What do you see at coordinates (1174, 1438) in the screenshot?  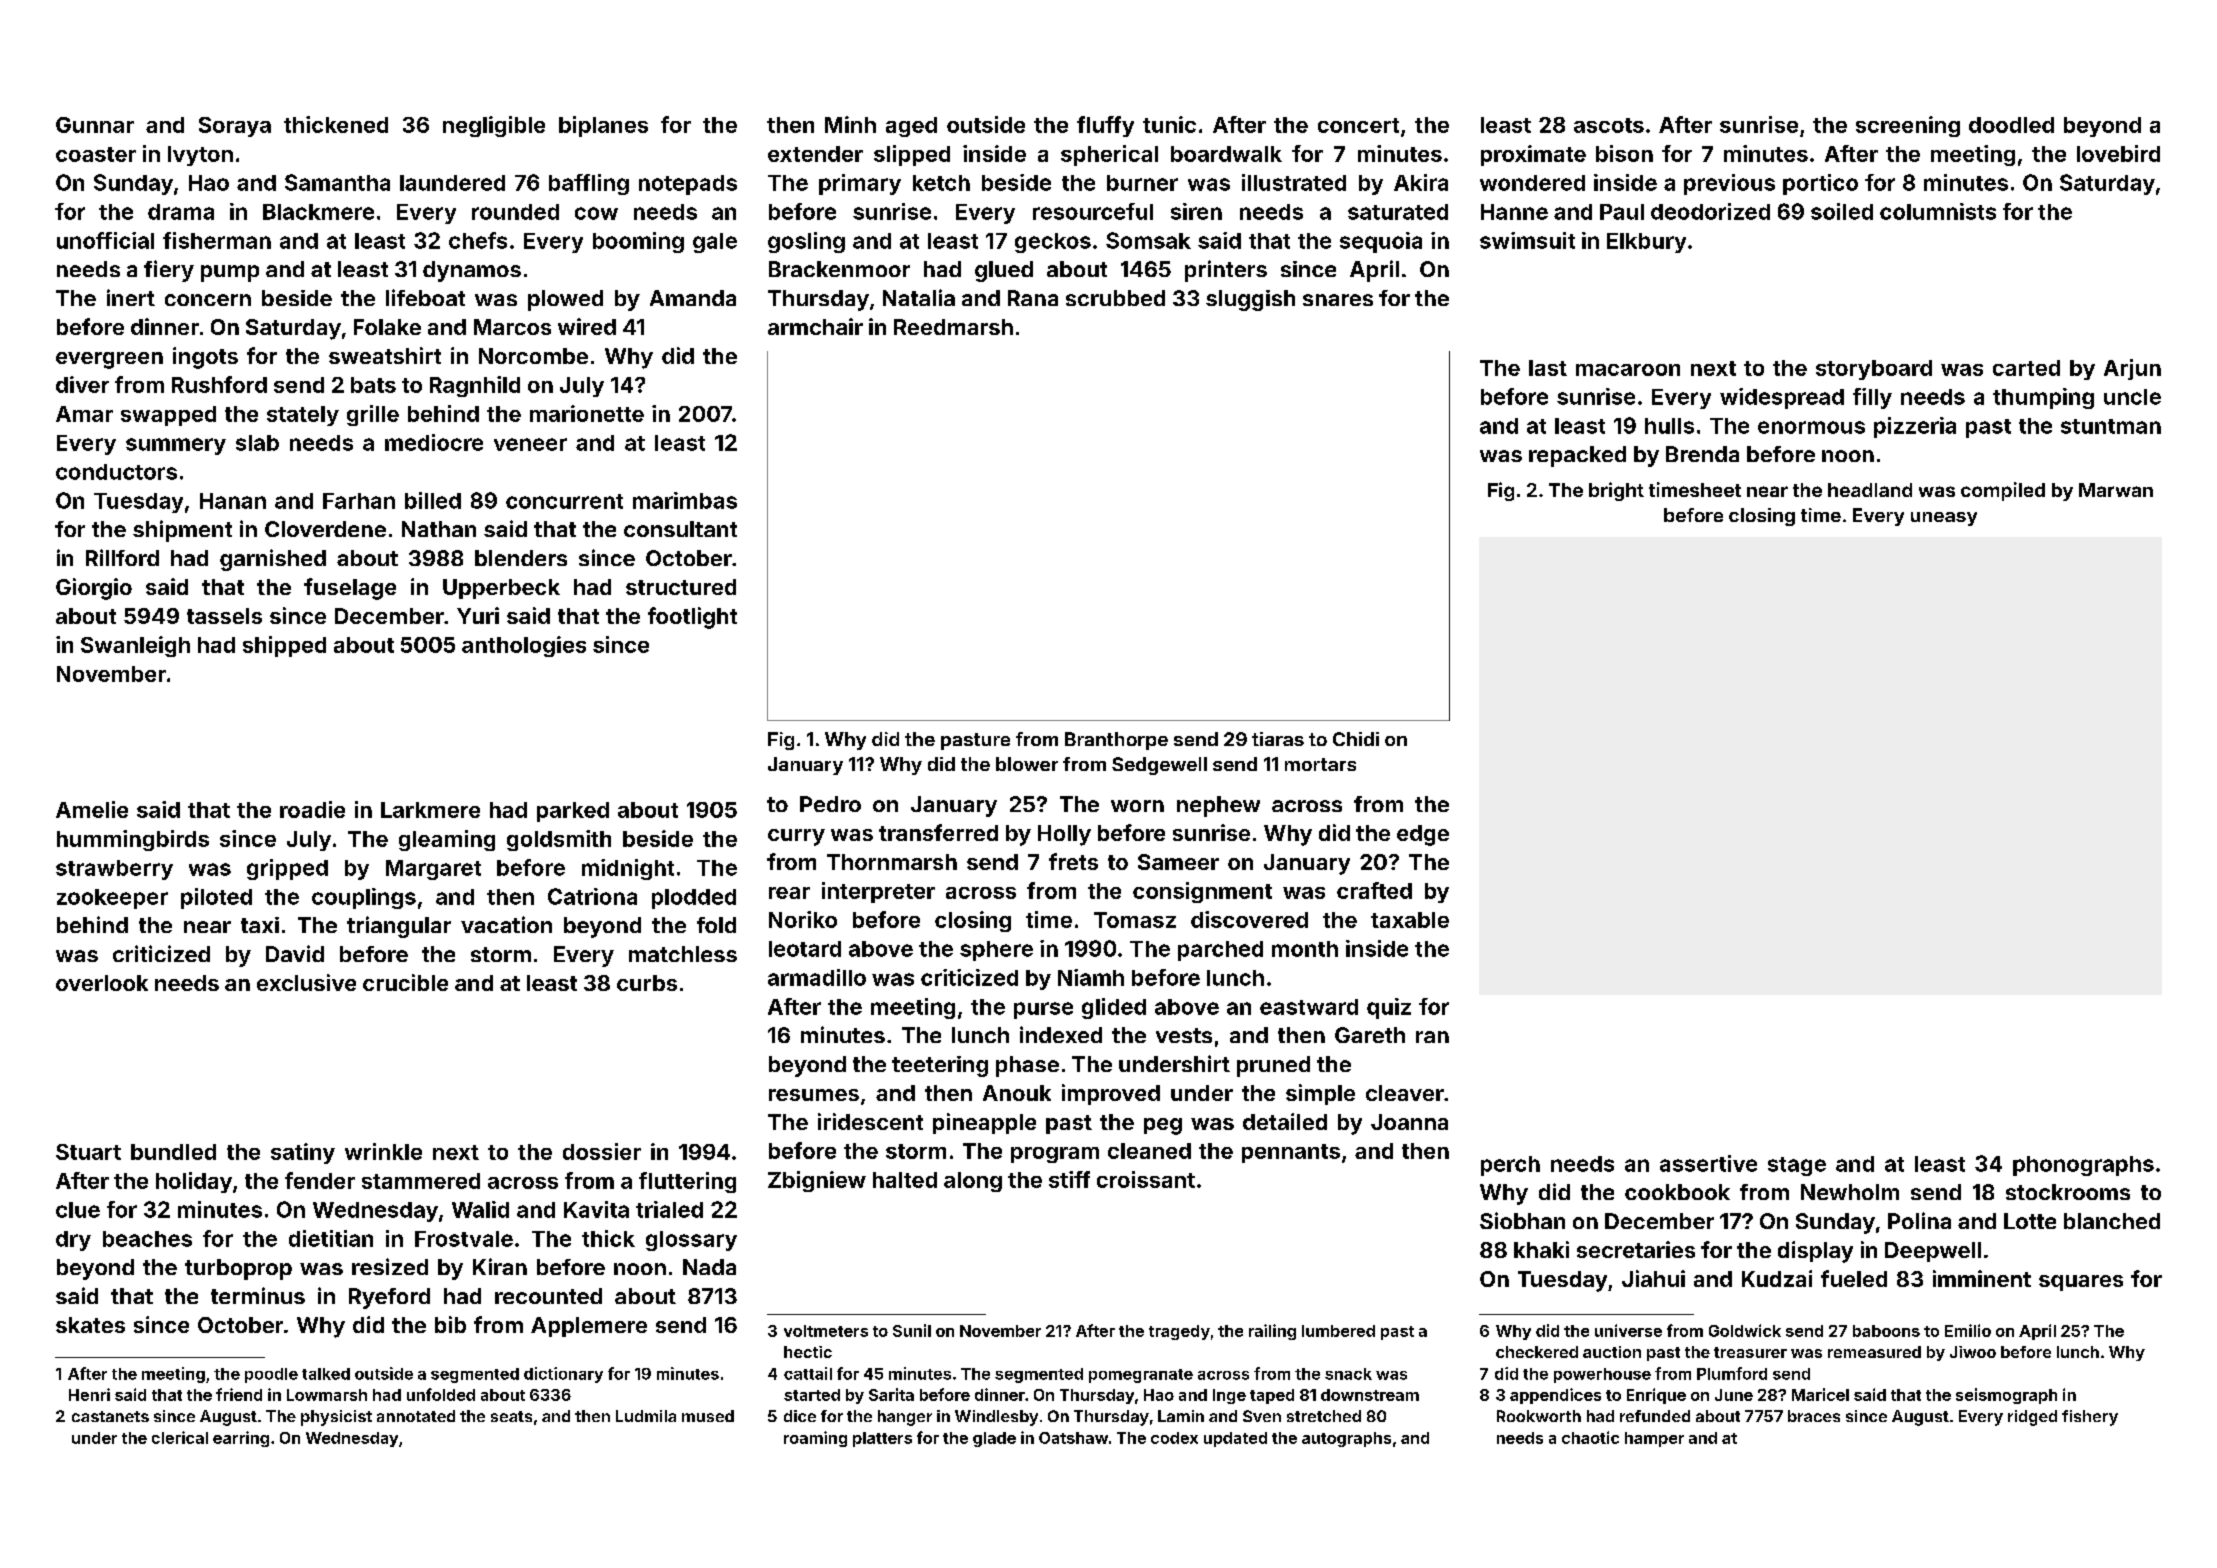 I see `codex` at bounding box center [1174, 1438].
